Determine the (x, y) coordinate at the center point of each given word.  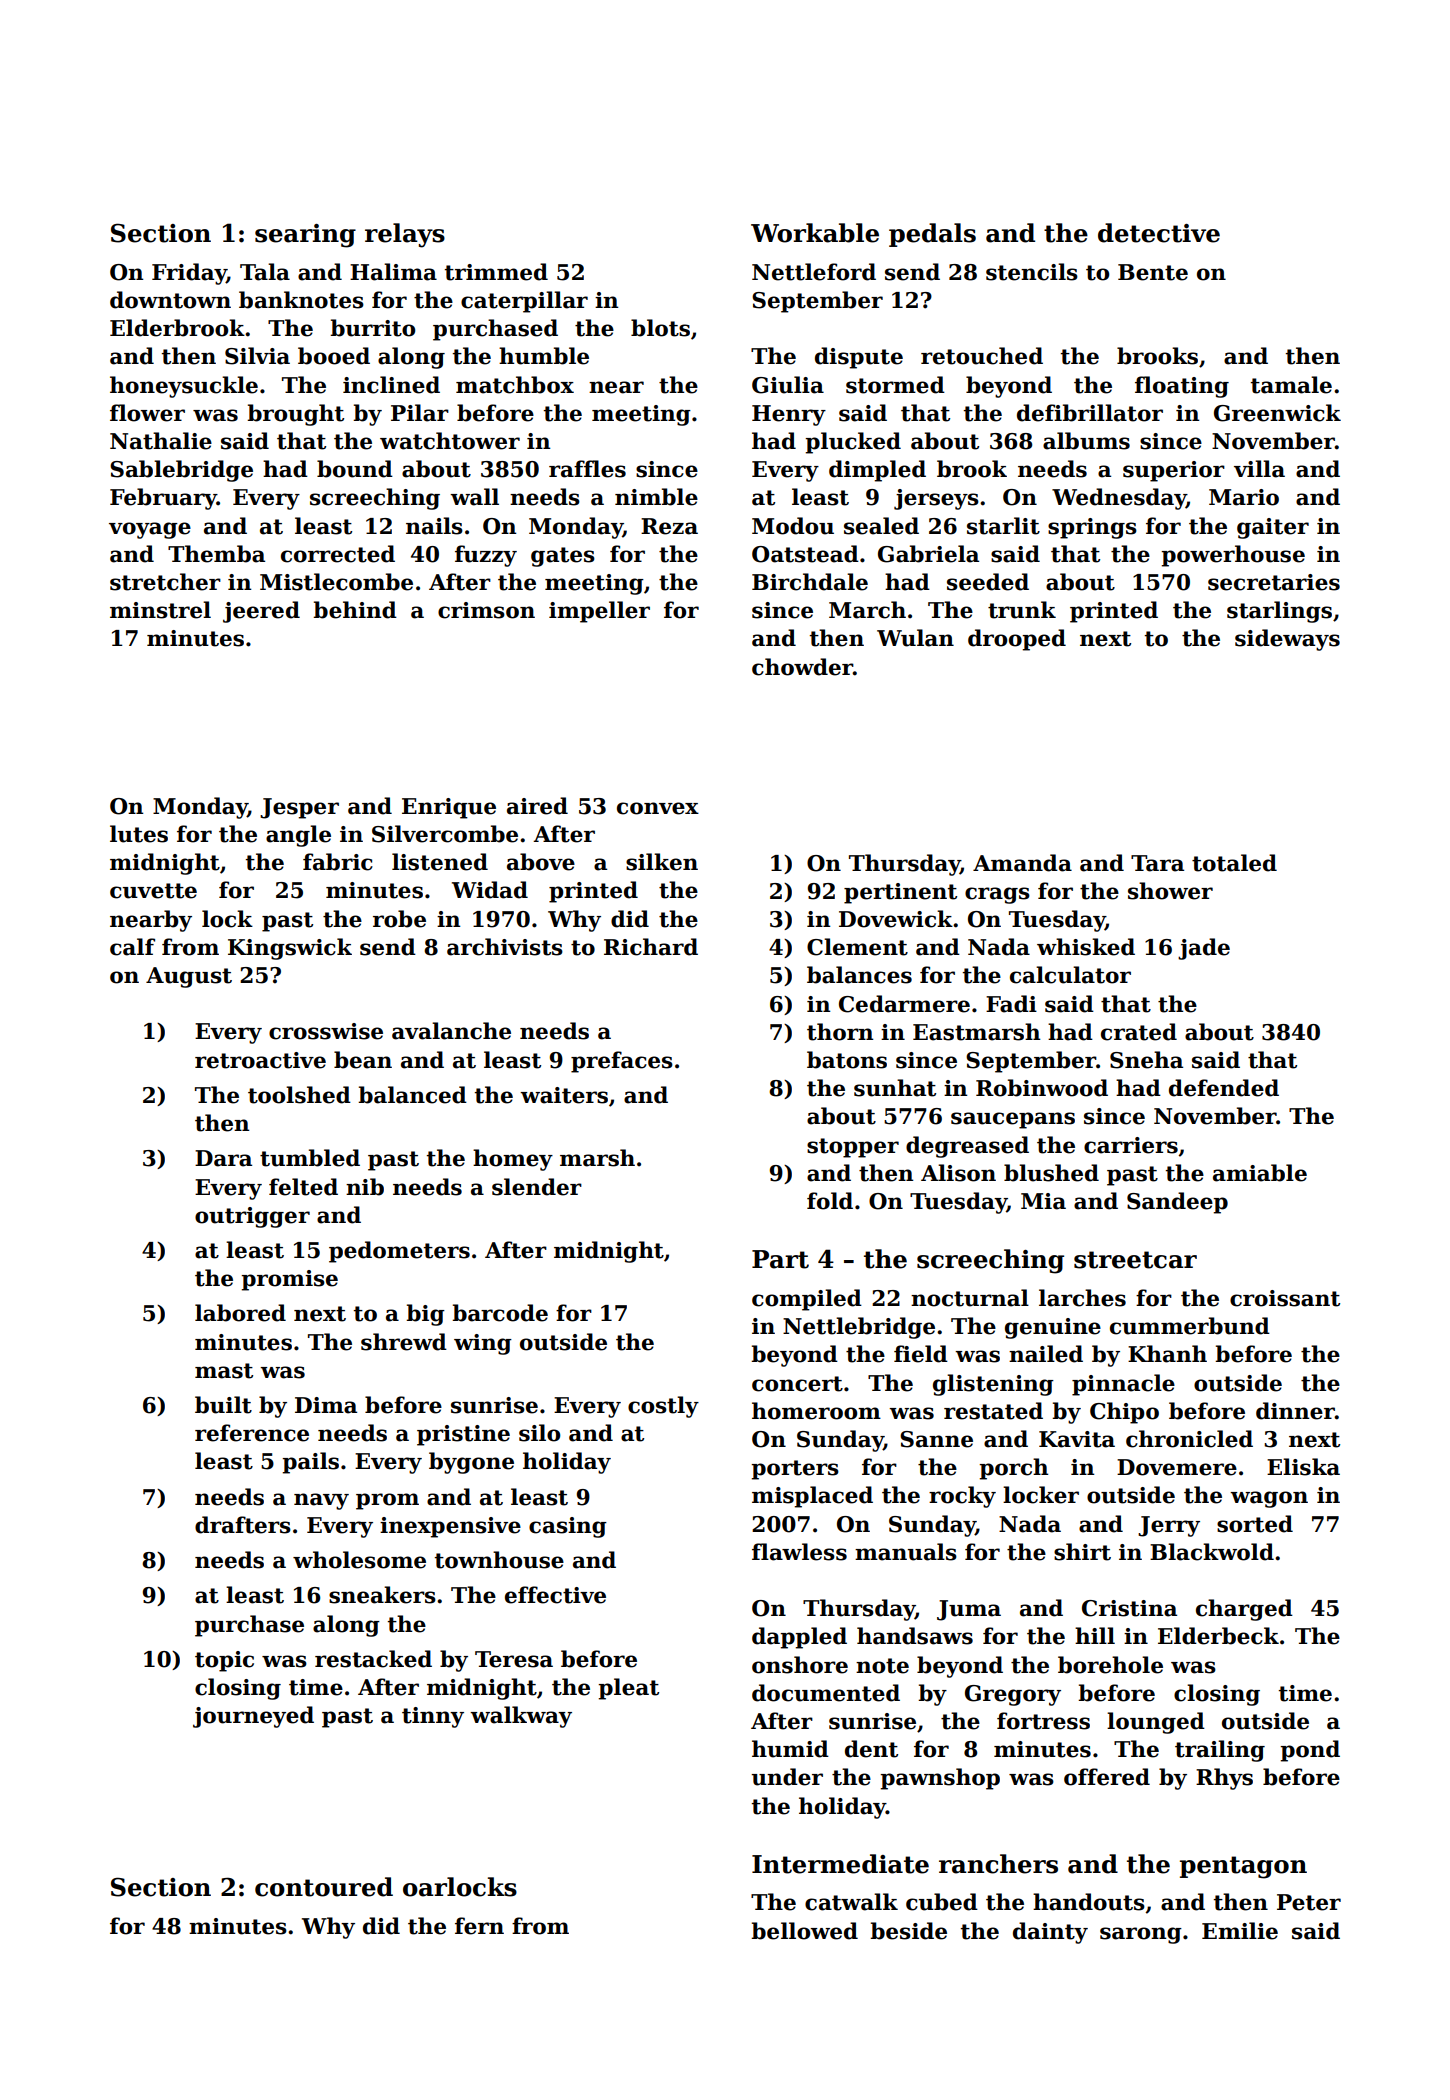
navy (321, 1501)
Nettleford (814, 272)
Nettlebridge (859, 1328)
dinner (1295, 1411)
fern (479, 1926)
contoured (324, 1887)
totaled (1234, 863)
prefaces (622, 1062)
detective (1159, 233)
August (189, 977)
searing (305, 236)
